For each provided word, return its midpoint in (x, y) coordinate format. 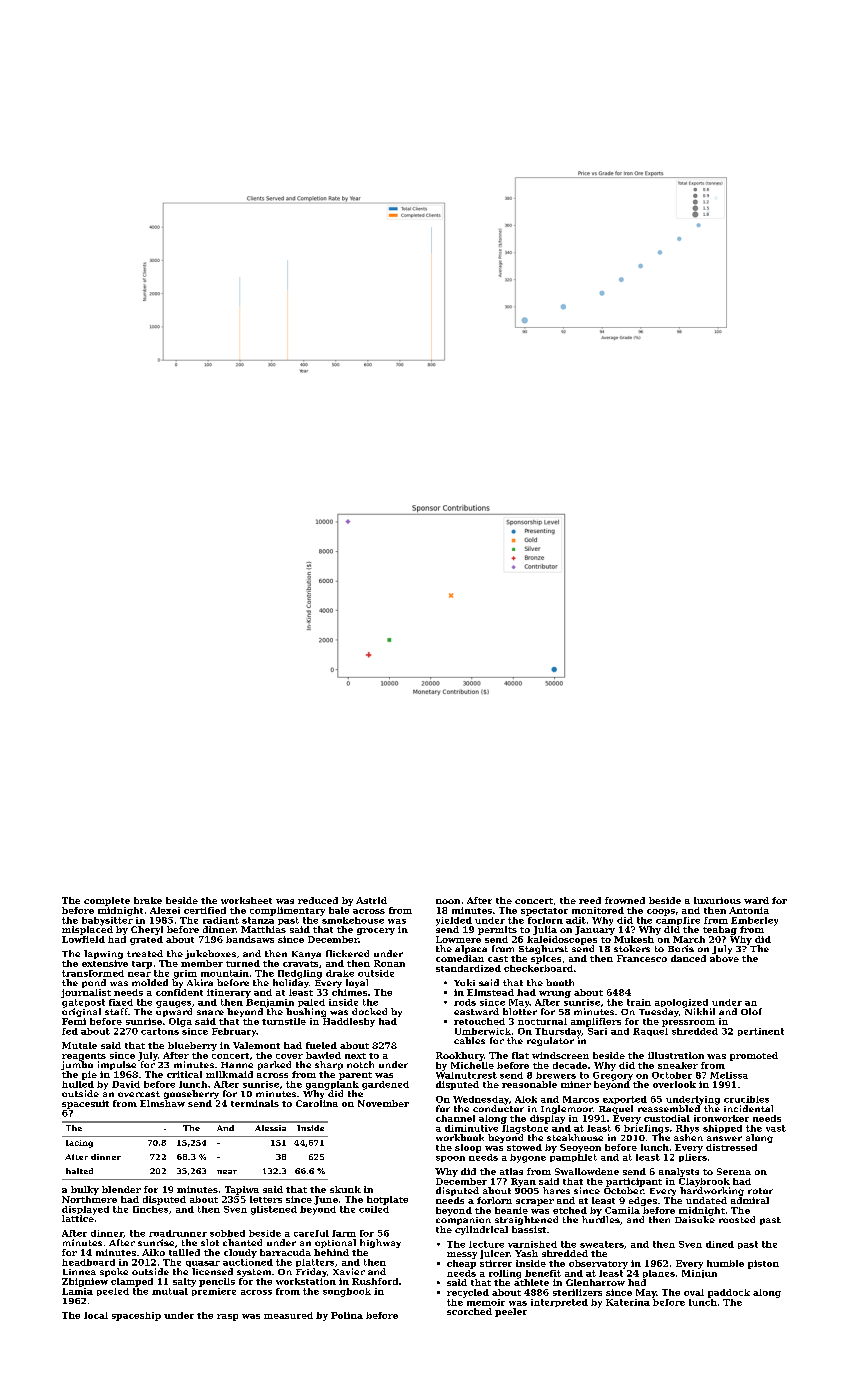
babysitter (107, 921)
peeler (511, 1312)
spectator (544, 912)
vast (776, 1128)
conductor (498, 1108)
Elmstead (490, 992)
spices (546, 959)
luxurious (717, 900)
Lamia (77, 1291)
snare (210, 1012)
